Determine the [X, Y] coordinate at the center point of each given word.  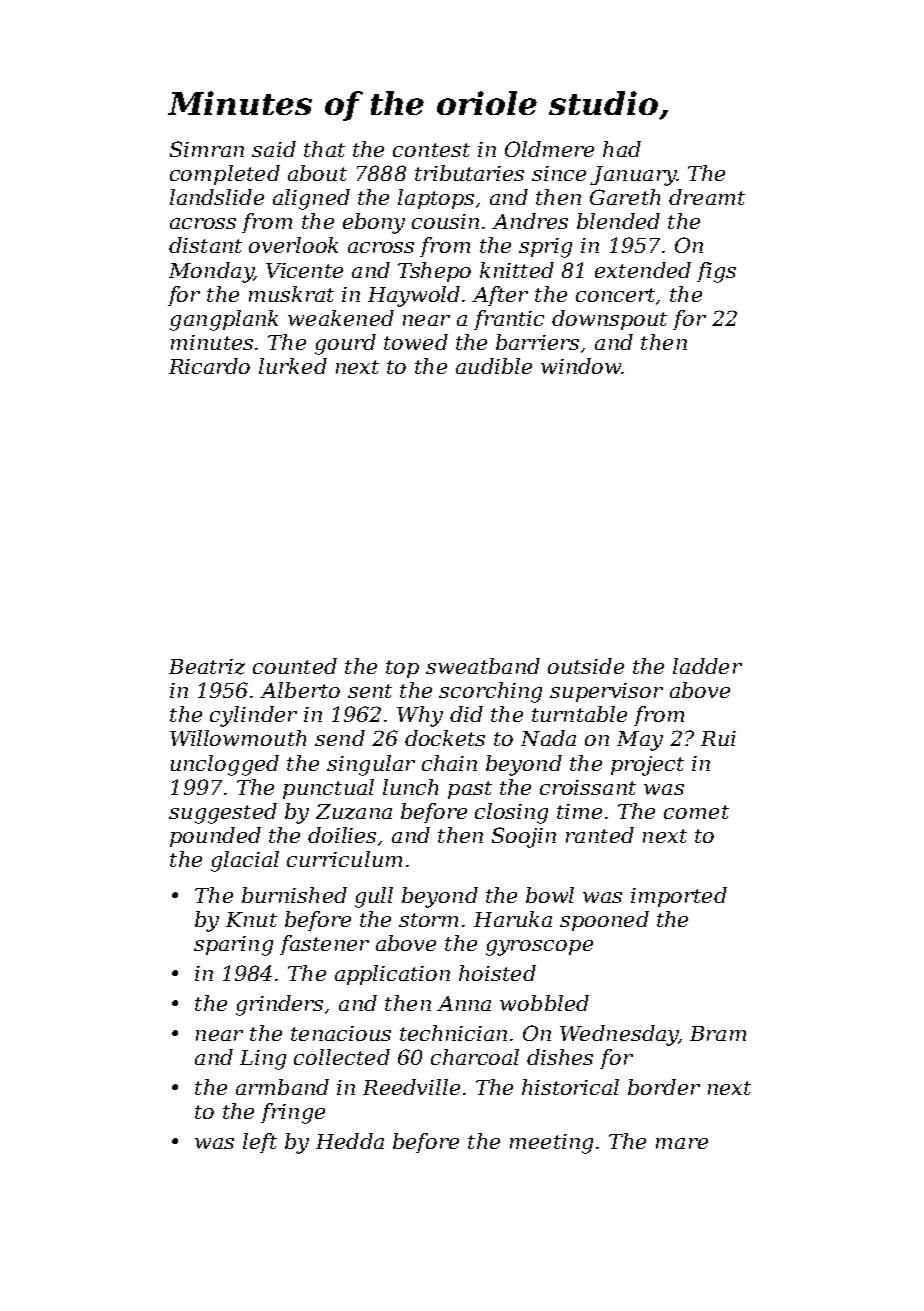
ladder [707, 666]
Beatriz [207, 667]
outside [586, 666]
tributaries [469, 173]
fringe [293, 1113]
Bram [718, 1033]
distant [205, 245]
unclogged [225, 765]
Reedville [411, 1087]
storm [428, 920]
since [559, 173]
